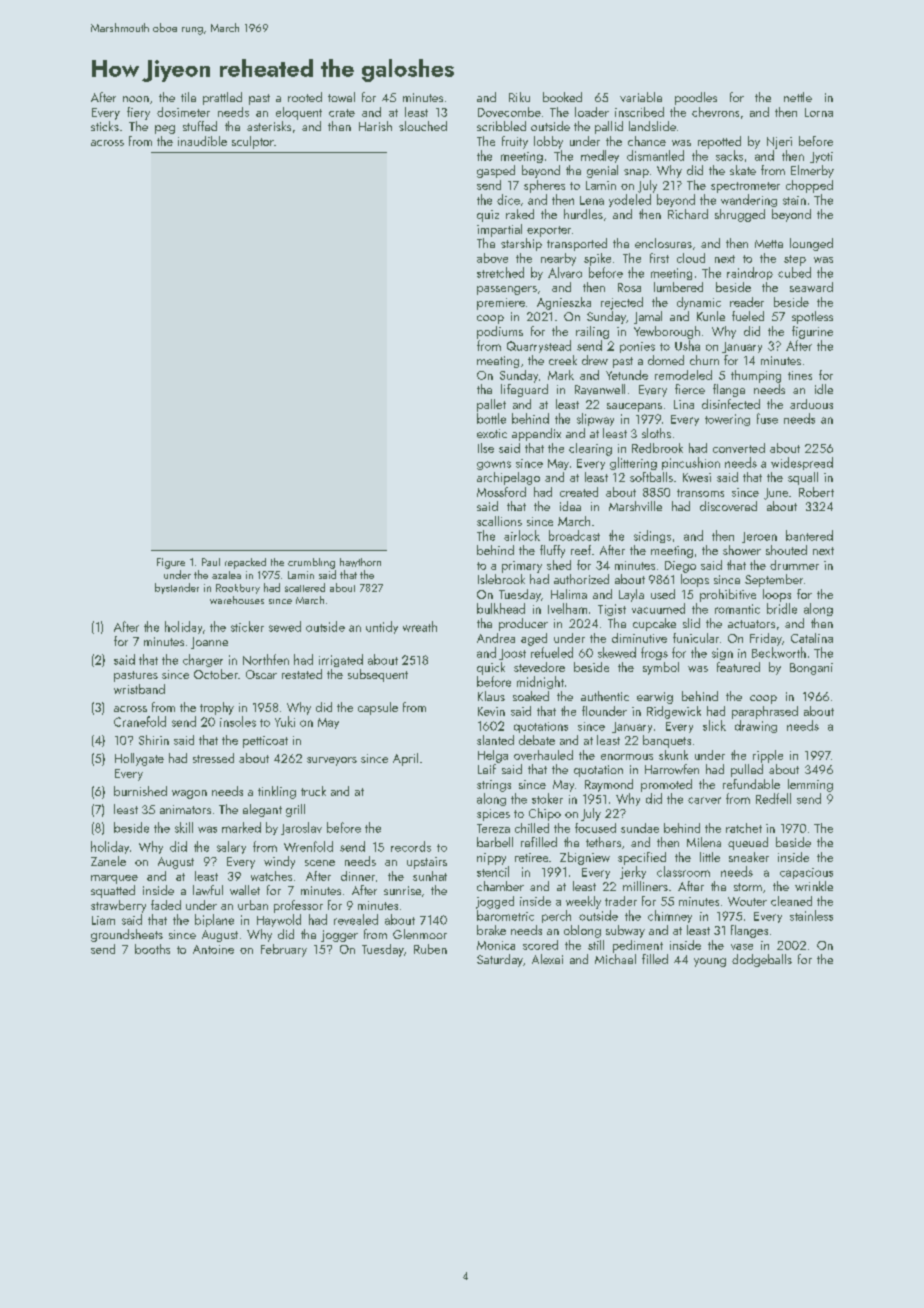 Image resolution: width=924 pixels, height=1308 pixels. I want to click on February, so click(284, 950).
